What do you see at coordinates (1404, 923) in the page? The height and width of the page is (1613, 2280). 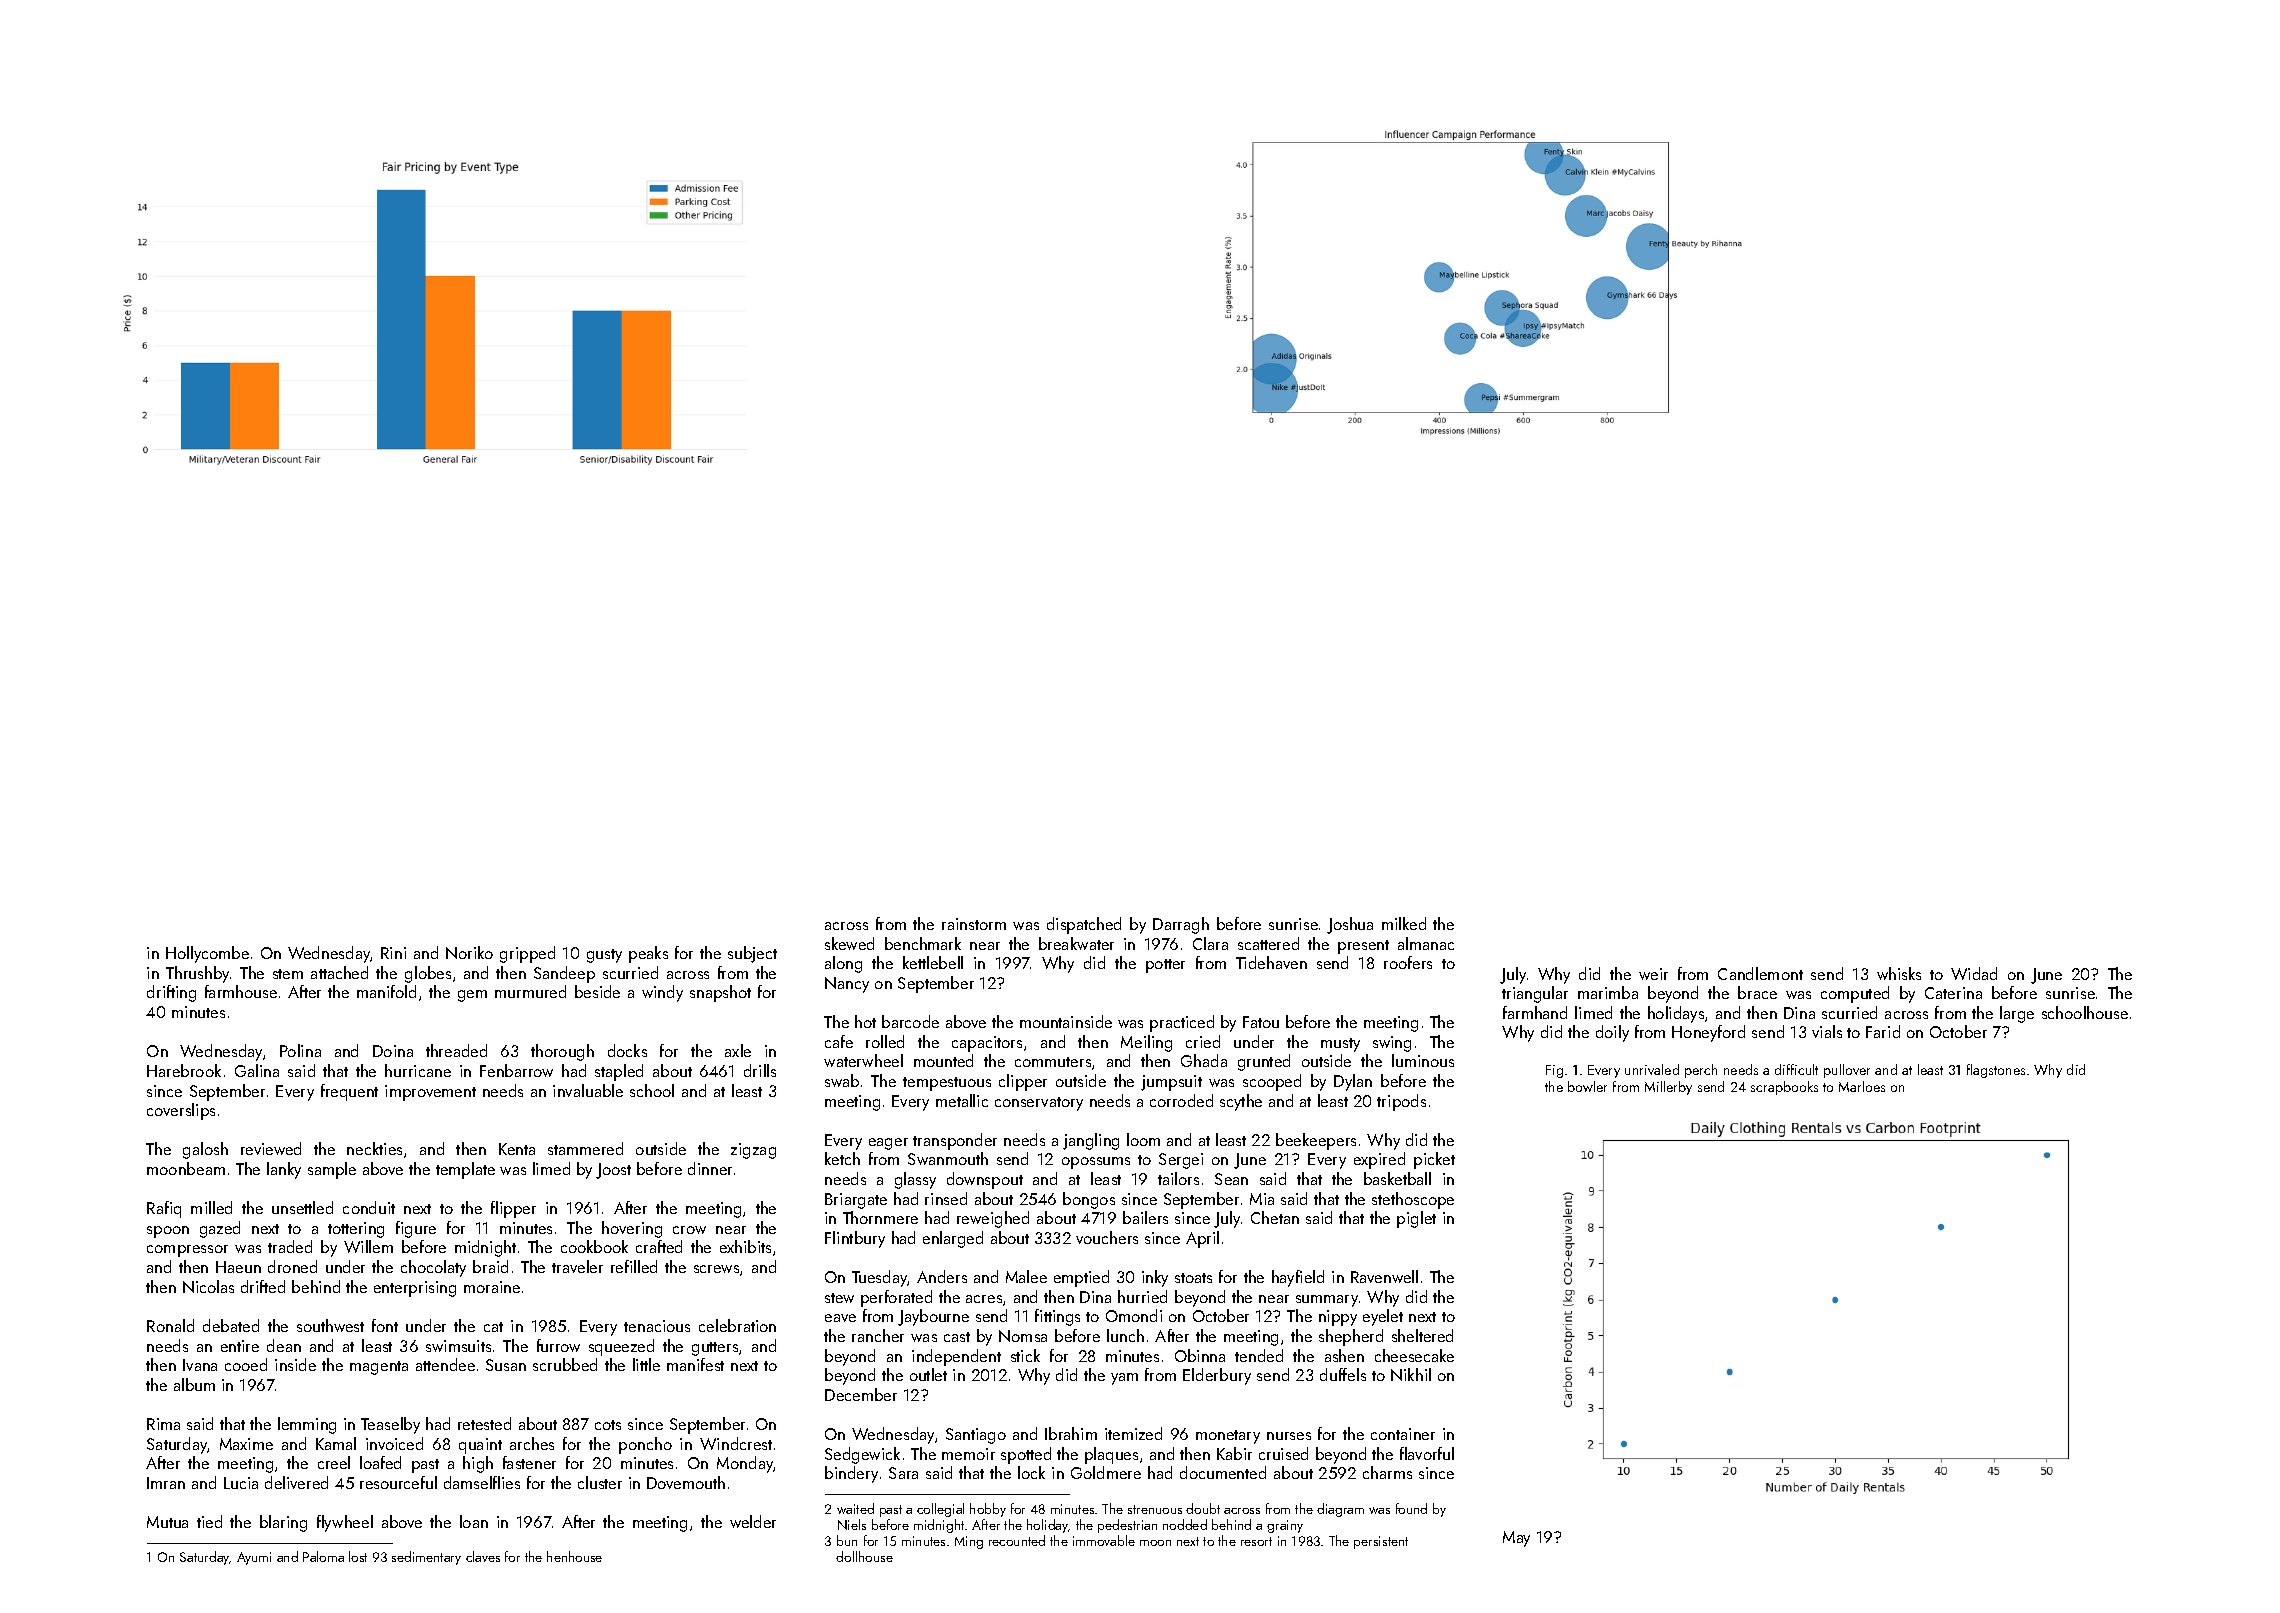 I see `milked` at bounding box center [1404, 923].
